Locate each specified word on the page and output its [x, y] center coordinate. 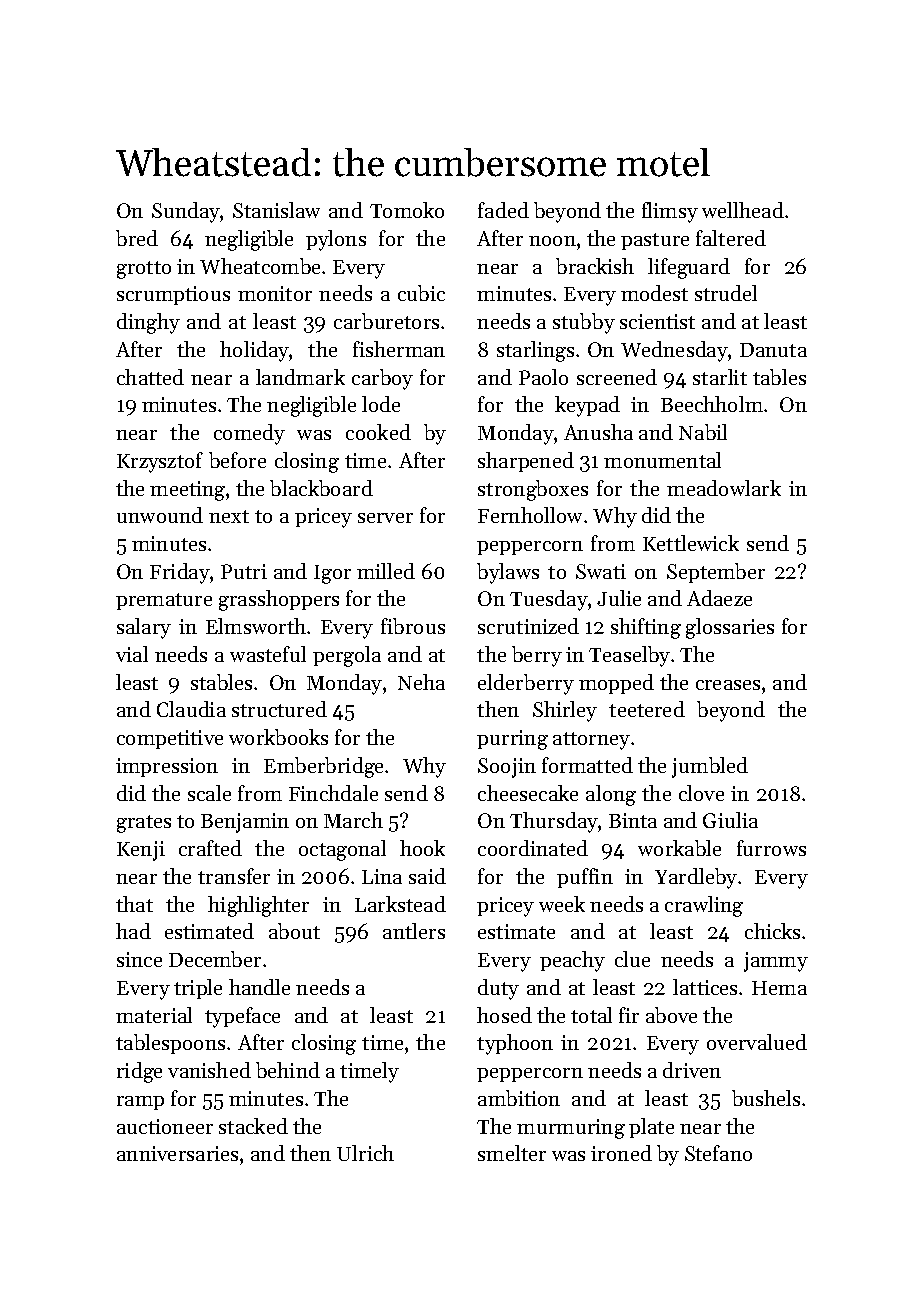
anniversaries [177, 1153]
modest [654, 293]
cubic [421, 293]
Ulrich [365, 1153]
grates [144, 824]
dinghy [148, 323]
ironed [621, 1153]
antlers [414, 931]
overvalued [757, 1042]
